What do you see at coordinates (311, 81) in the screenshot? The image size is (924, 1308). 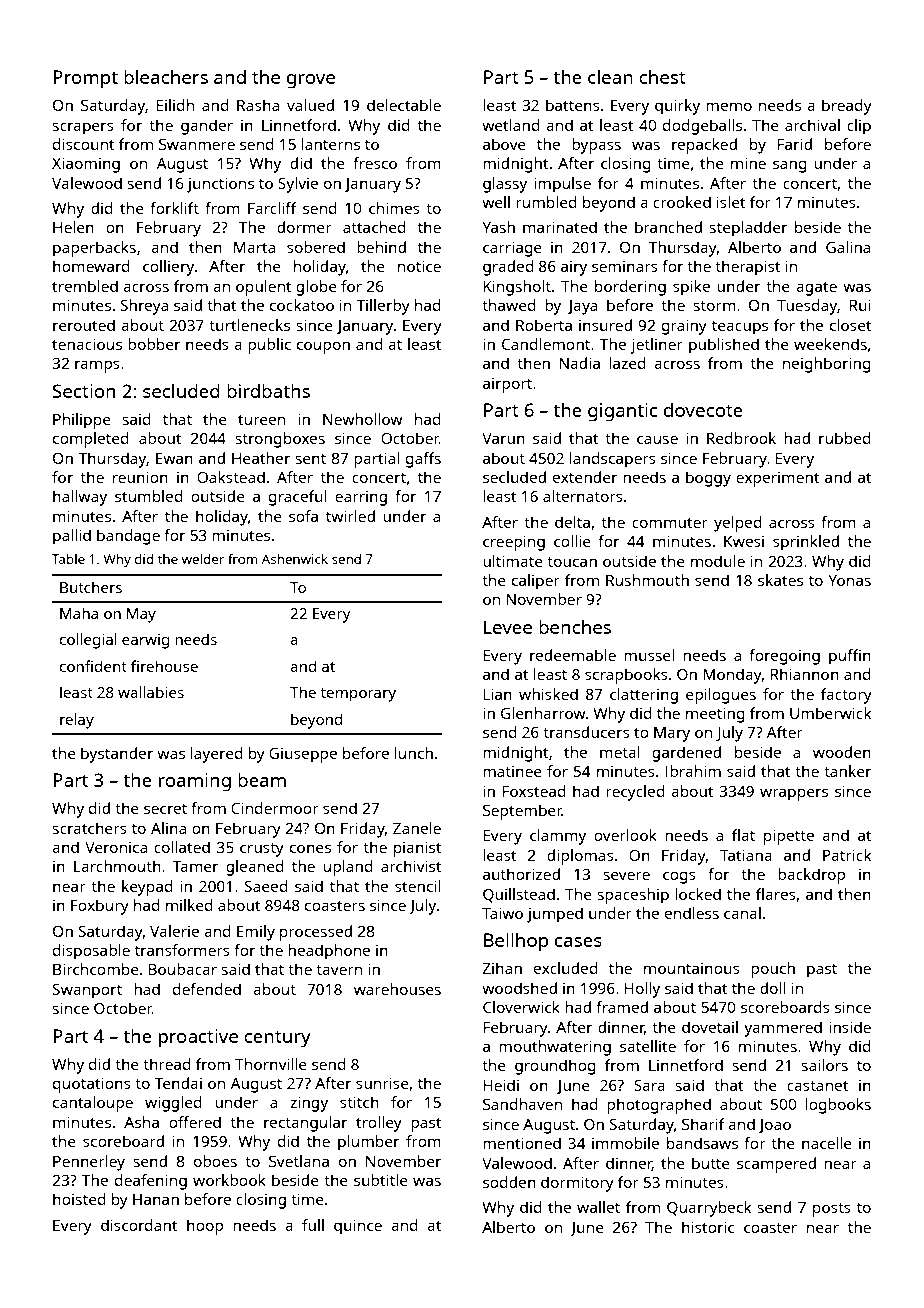 I see `grove` at bounding box center [311, 81].
